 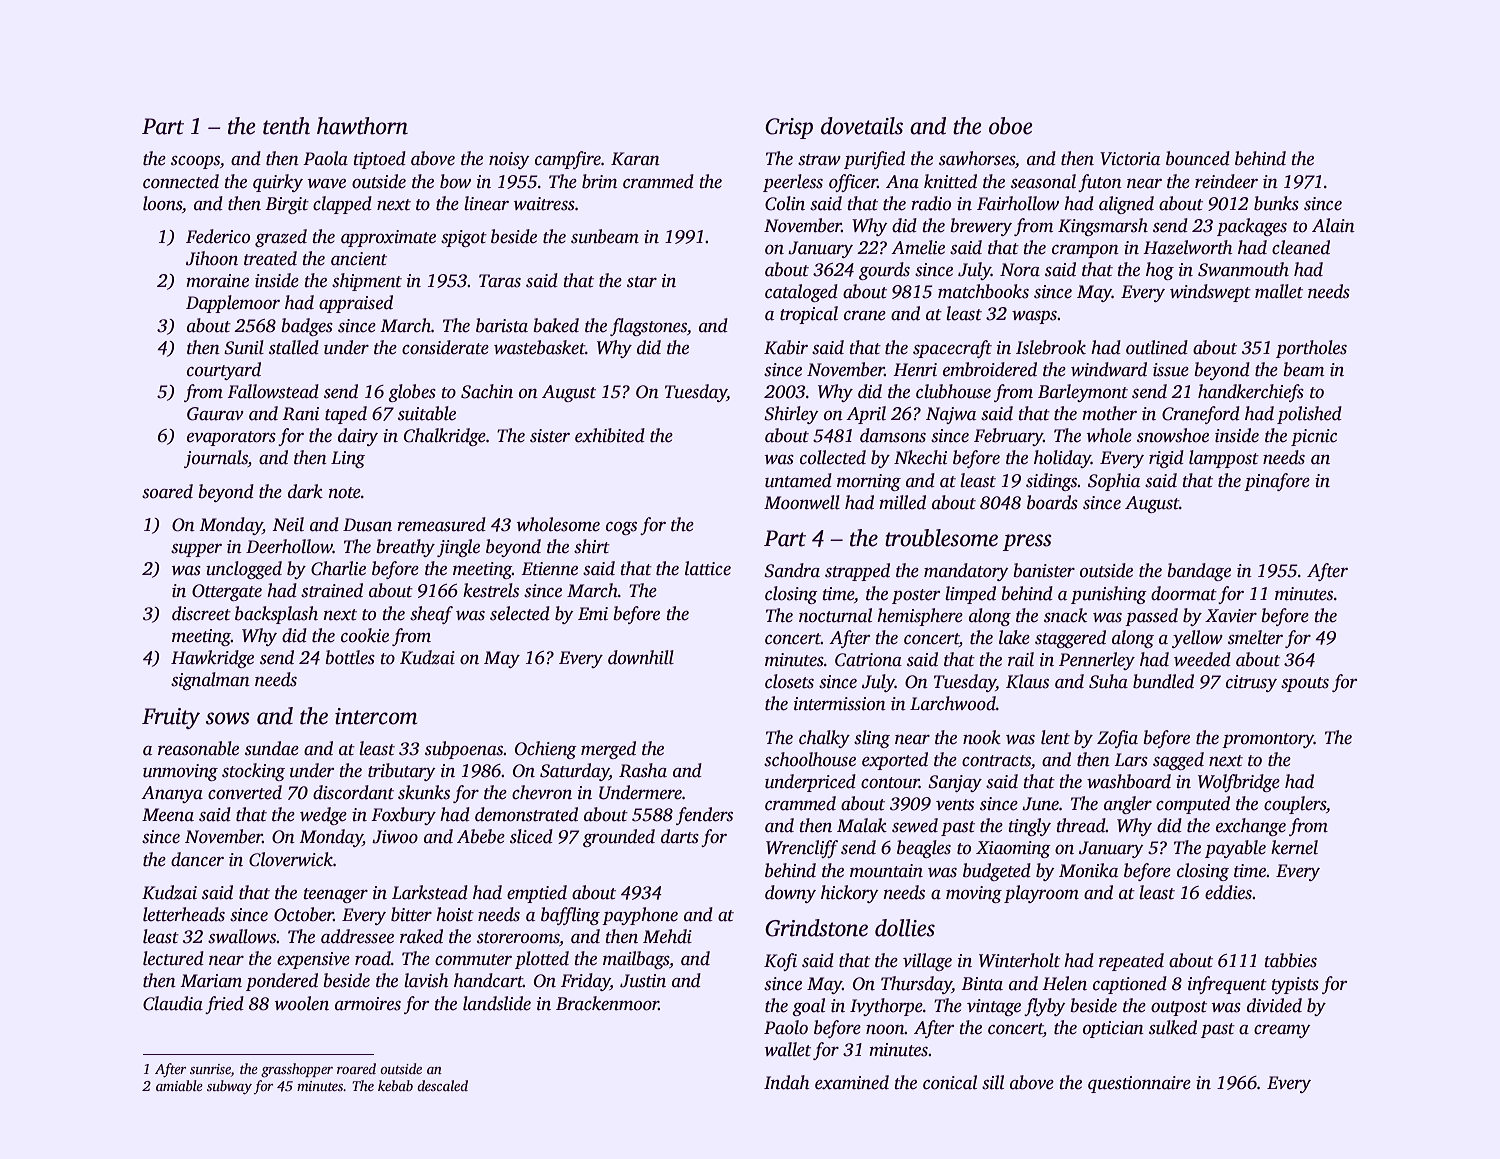 I want to click on Indah, so click(x=786, y=1082).
